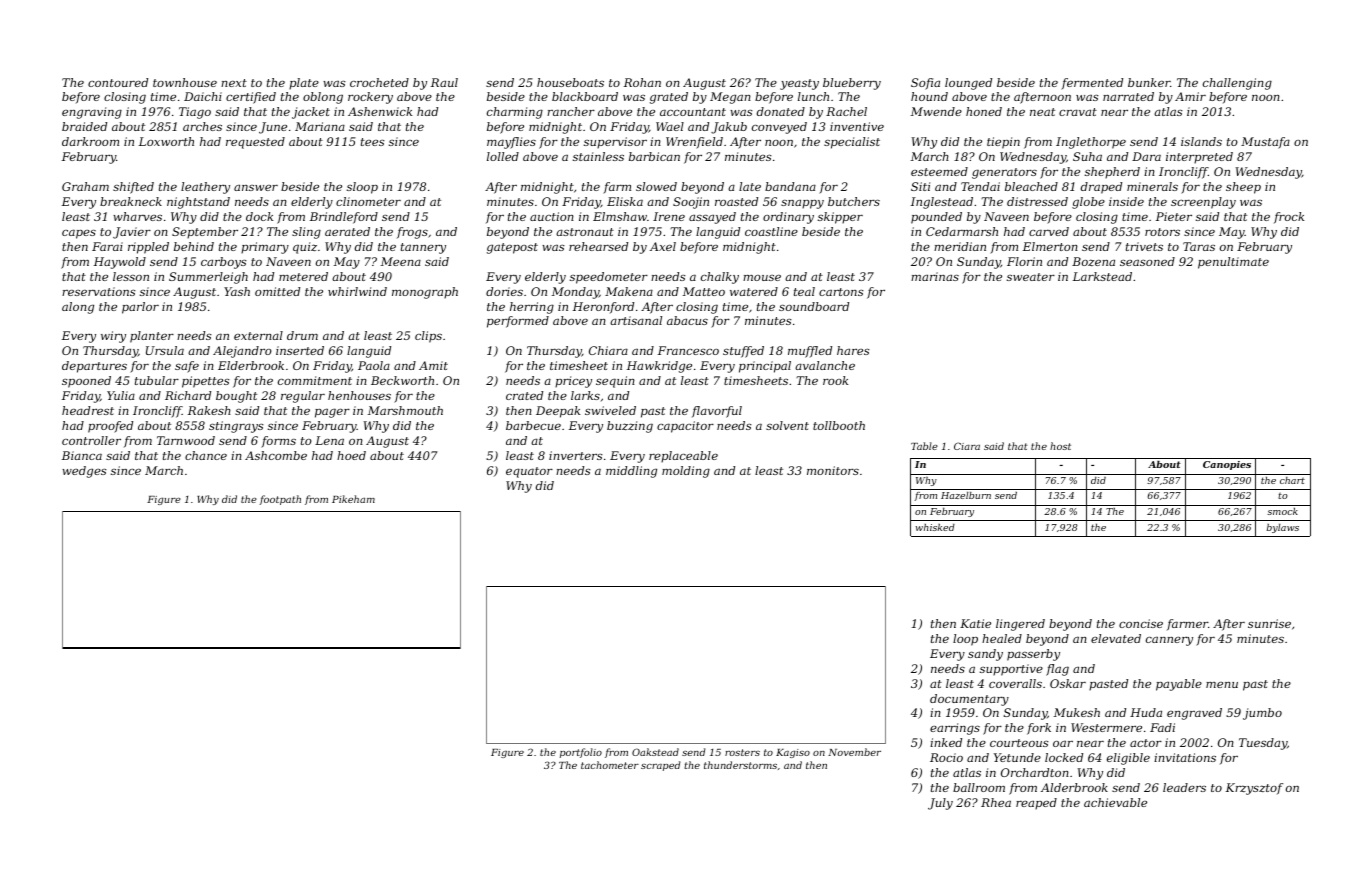 This screenshot has width=1372, height=887. Describe the element at coordinates (518, 322) in the screenshot. I see `performed` at that location.
